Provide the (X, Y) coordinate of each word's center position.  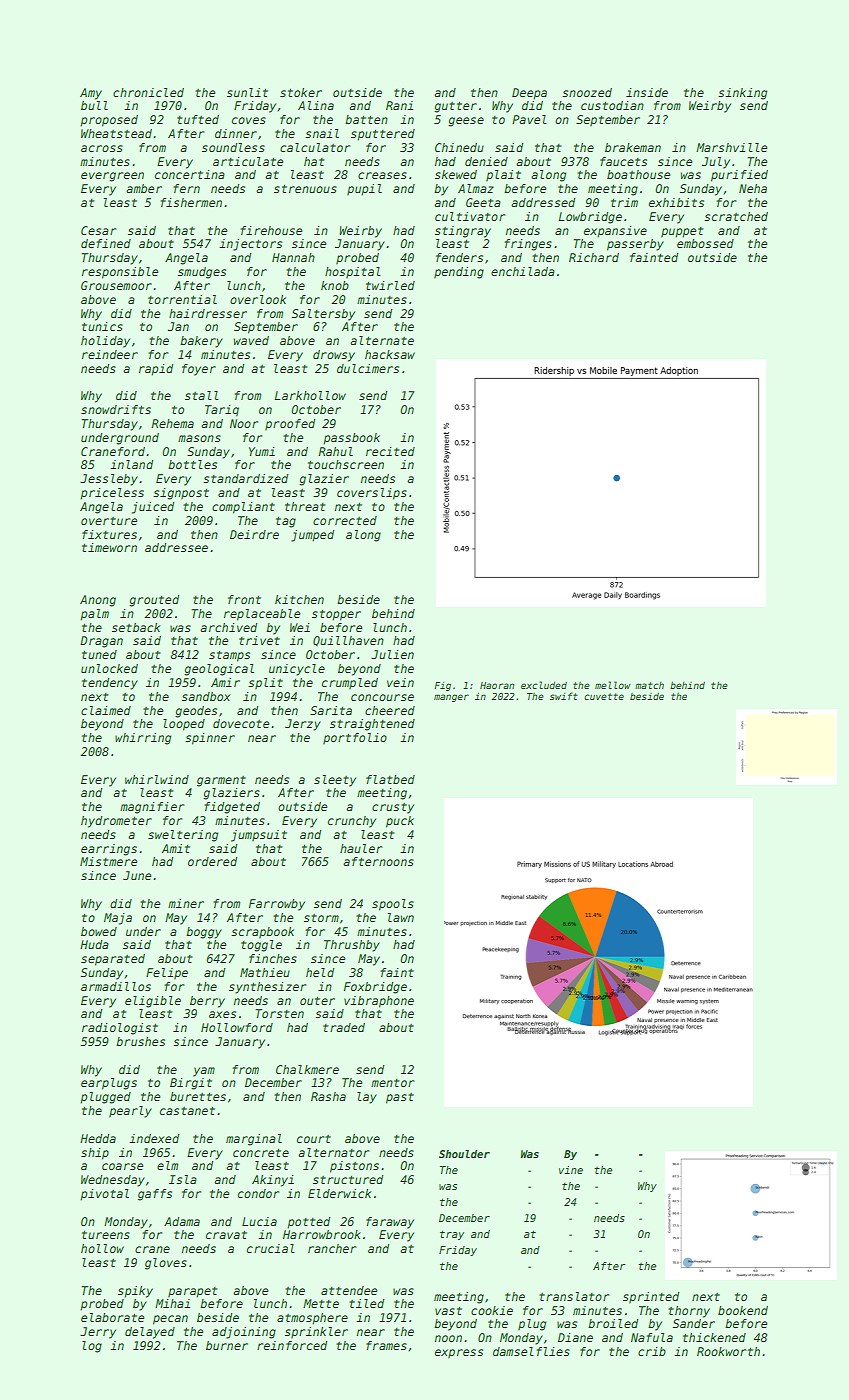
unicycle (297, 670)
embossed (705, 243)
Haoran (497, 685)
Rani (399, 105)
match (649, 685)
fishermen (191, 202)
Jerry (98, 1333)
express (459, 1354)
